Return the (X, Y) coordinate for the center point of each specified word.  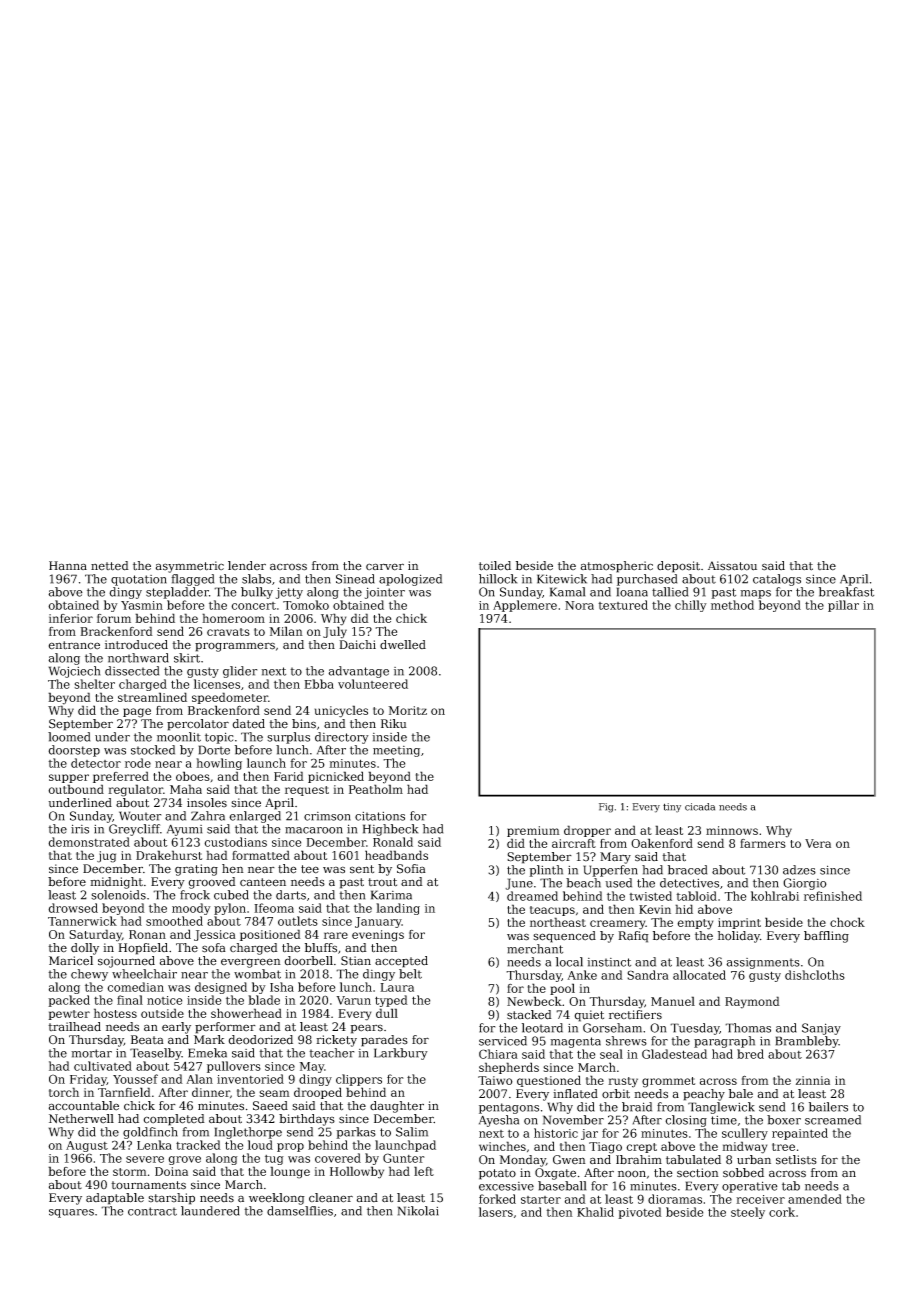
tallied (670, 592)
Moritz (407, 710)
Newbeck (534, 1001)
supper (69, 778)
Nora (579, 605)
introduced (136, 645)
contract (152, 1211)
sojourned (126, 962)
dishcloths (815, 975)
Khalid (595, 1212)
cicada (700, 807)
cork (782, 1212)
